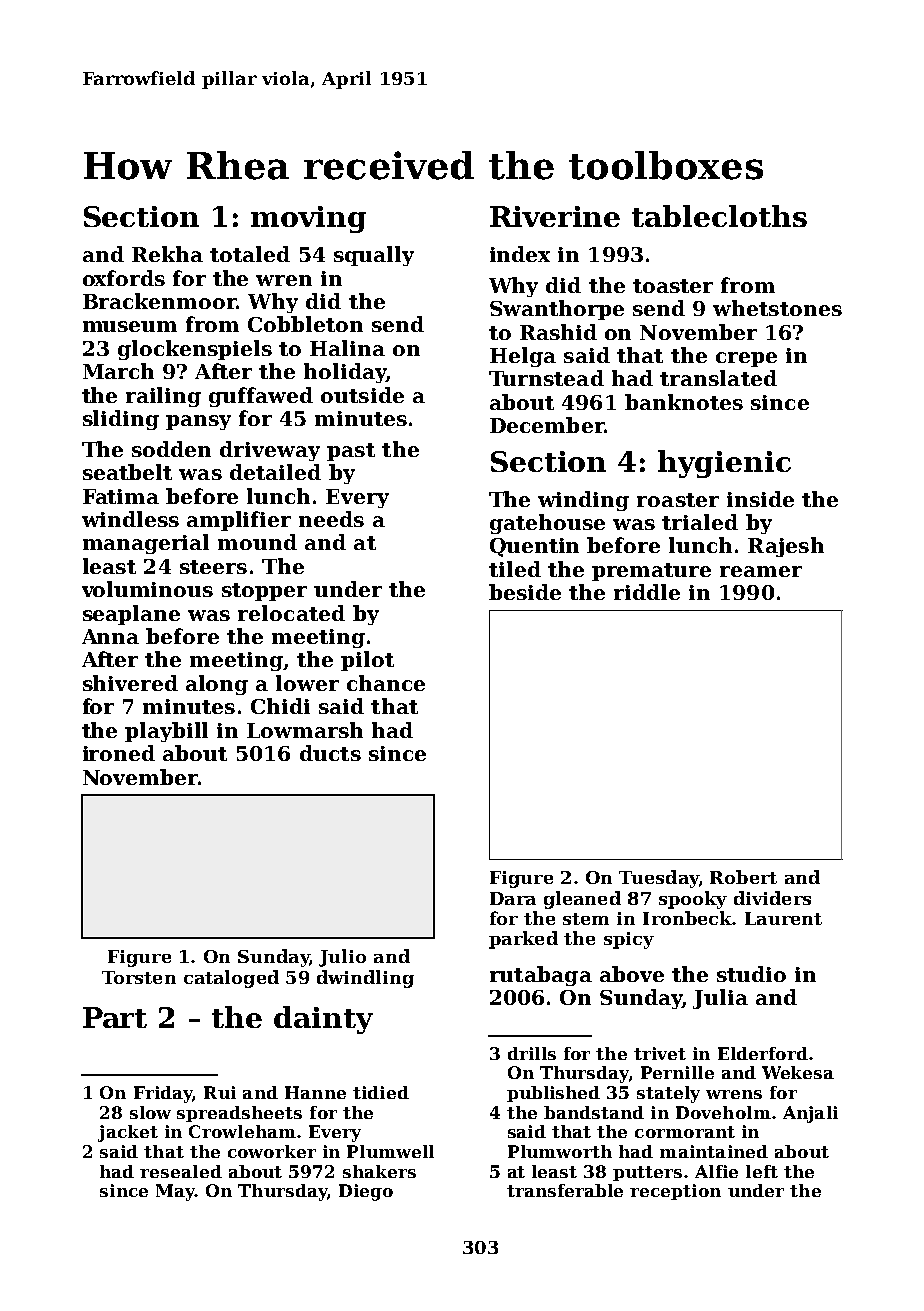 Image resolution: width=924 pixels, height=1311 pixels. What do you see at coordinates (798, 1072) in the document?
I see `Wekesa` at bounding box center [798, 1072].
